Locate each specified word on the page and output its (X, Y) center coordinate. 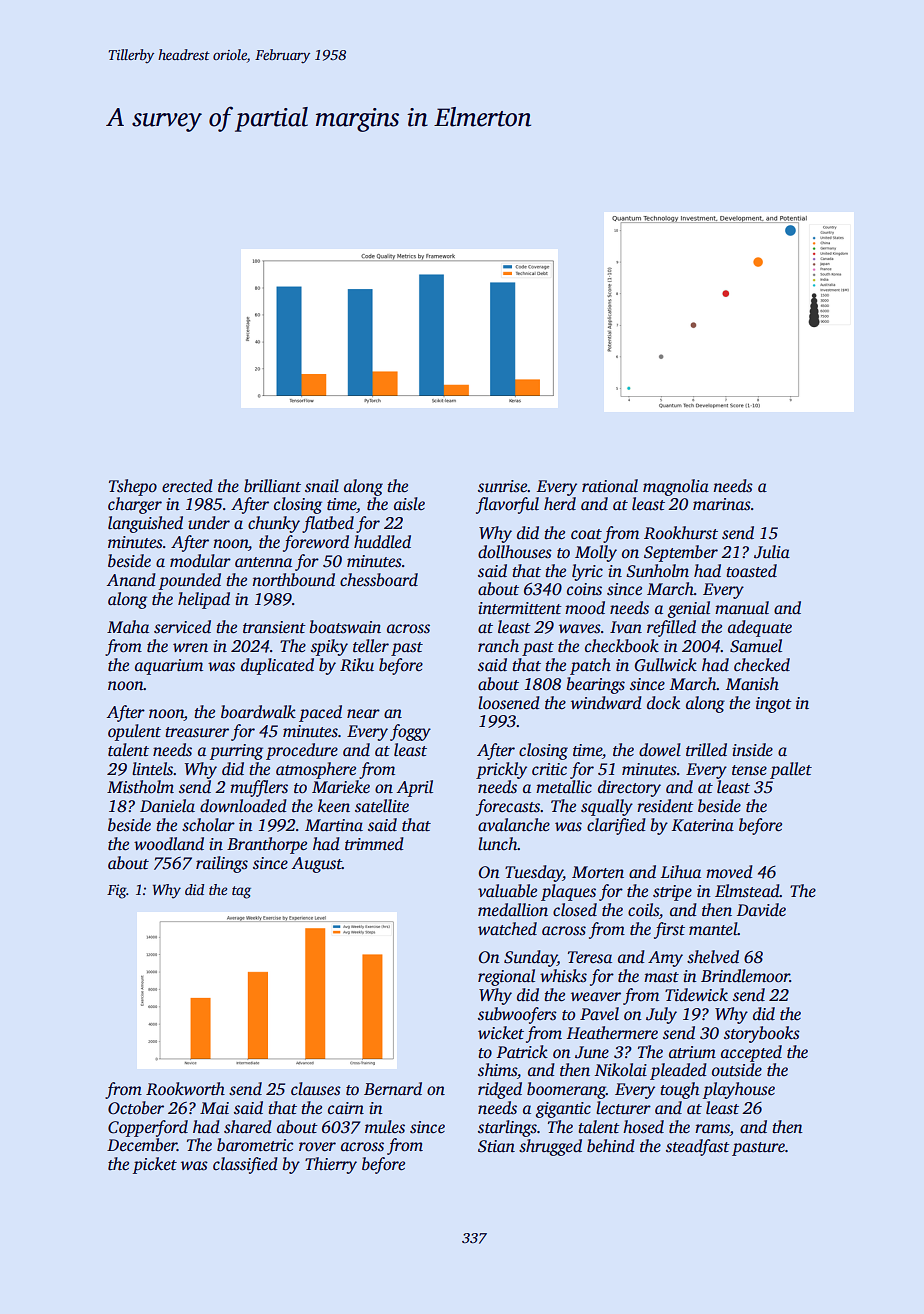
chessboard (379, 580)
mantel (713, 929)
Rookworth (185, 1089)
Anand (131, 580)
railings (222, 864)
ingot (774, 705)
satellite (382, 806)
